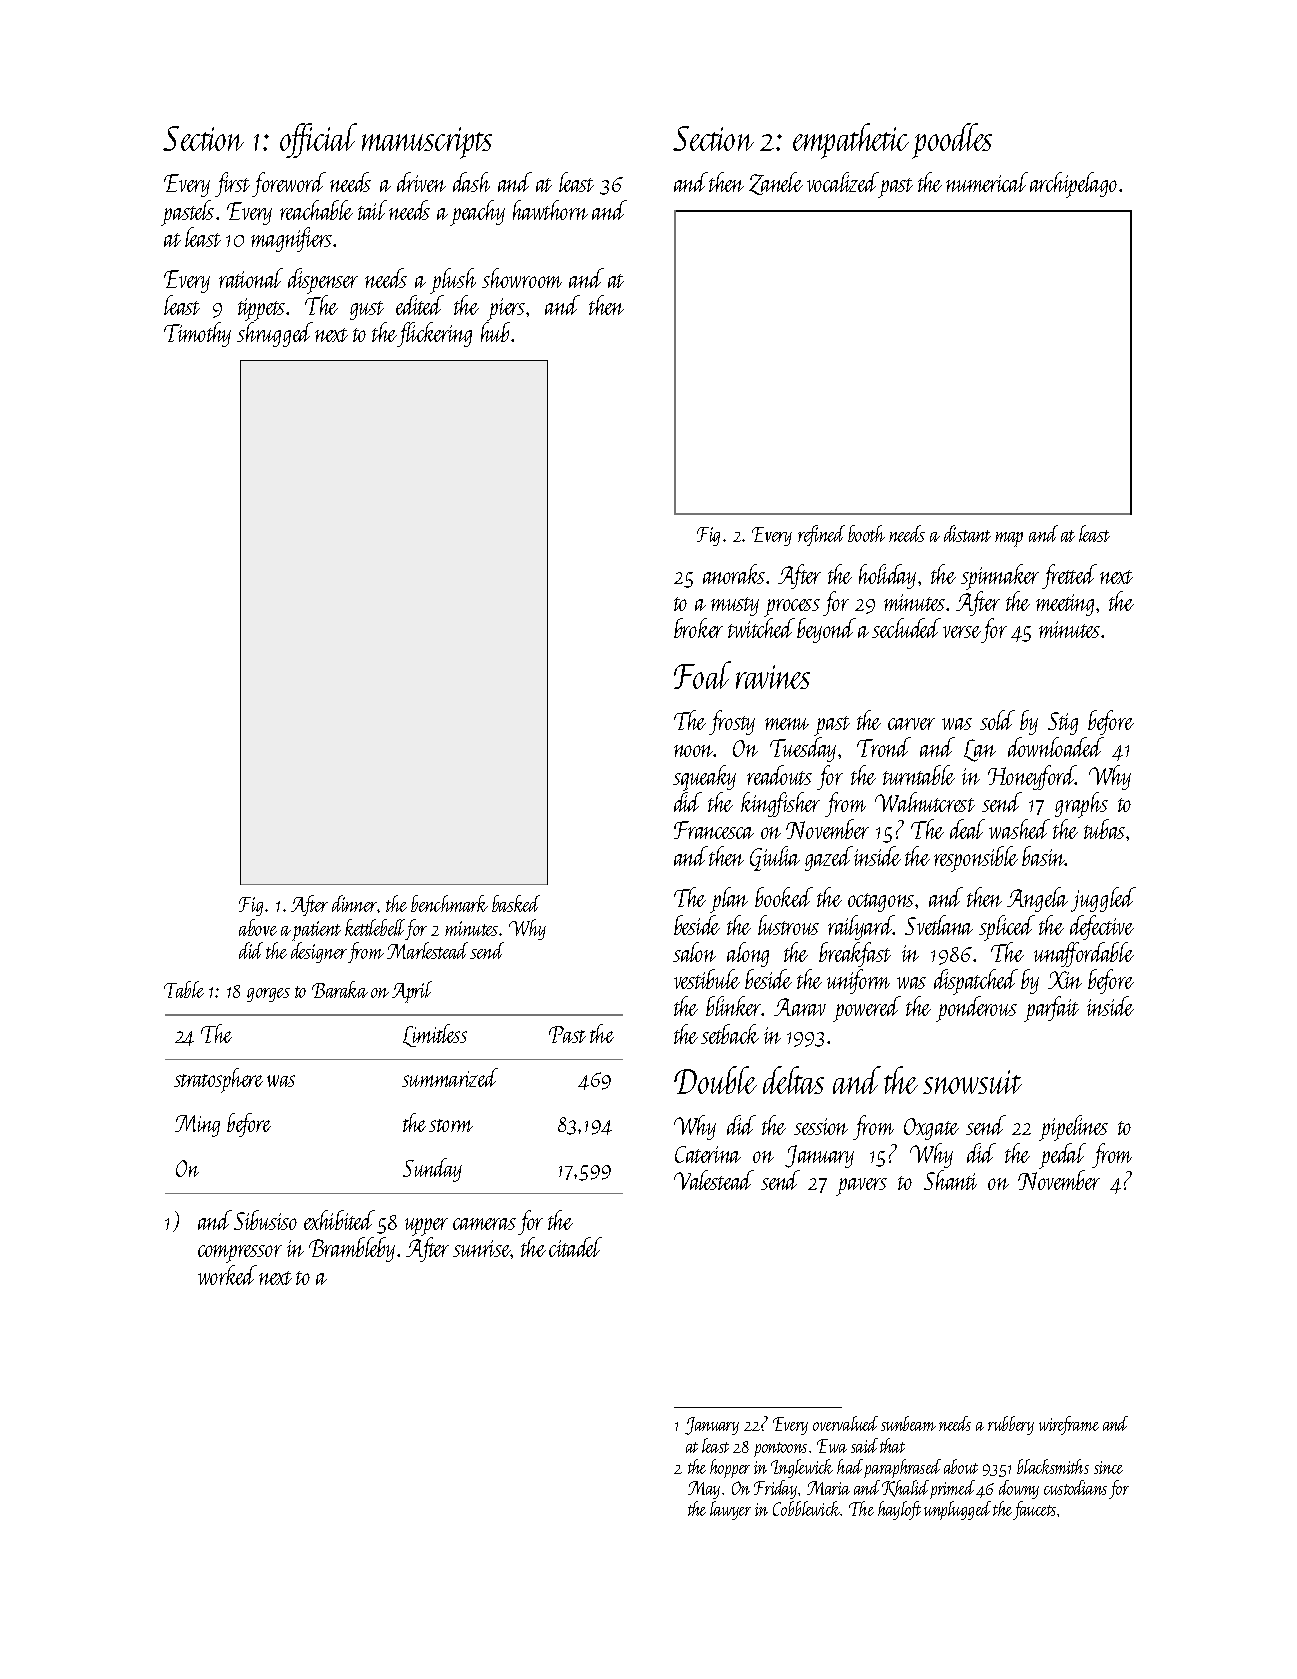 The width and height of the document is (1297, 1679). I want to click on magnifiers, so click(292, 239).
